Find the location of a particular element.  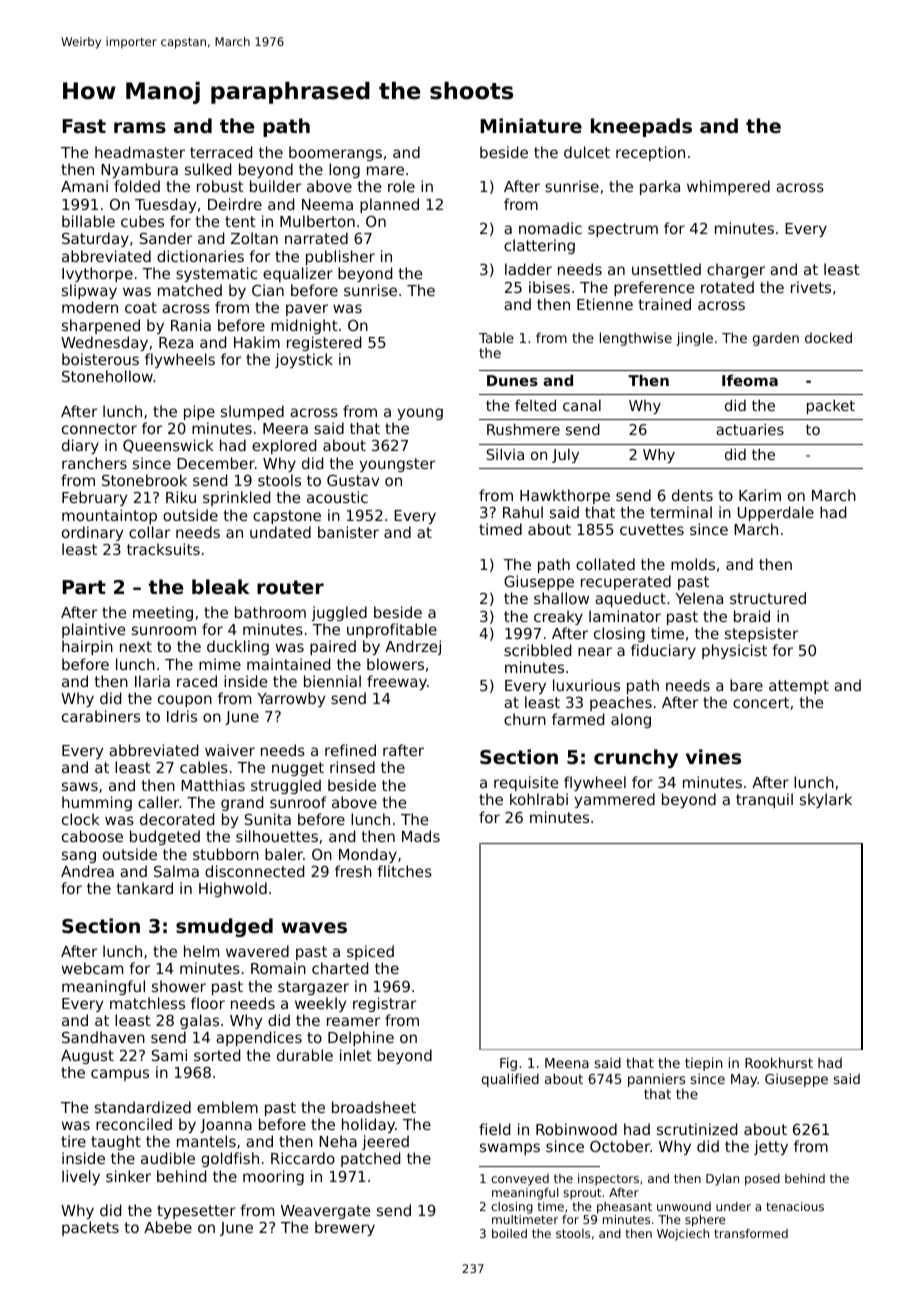

vines is located at coordinates (713, 757).
